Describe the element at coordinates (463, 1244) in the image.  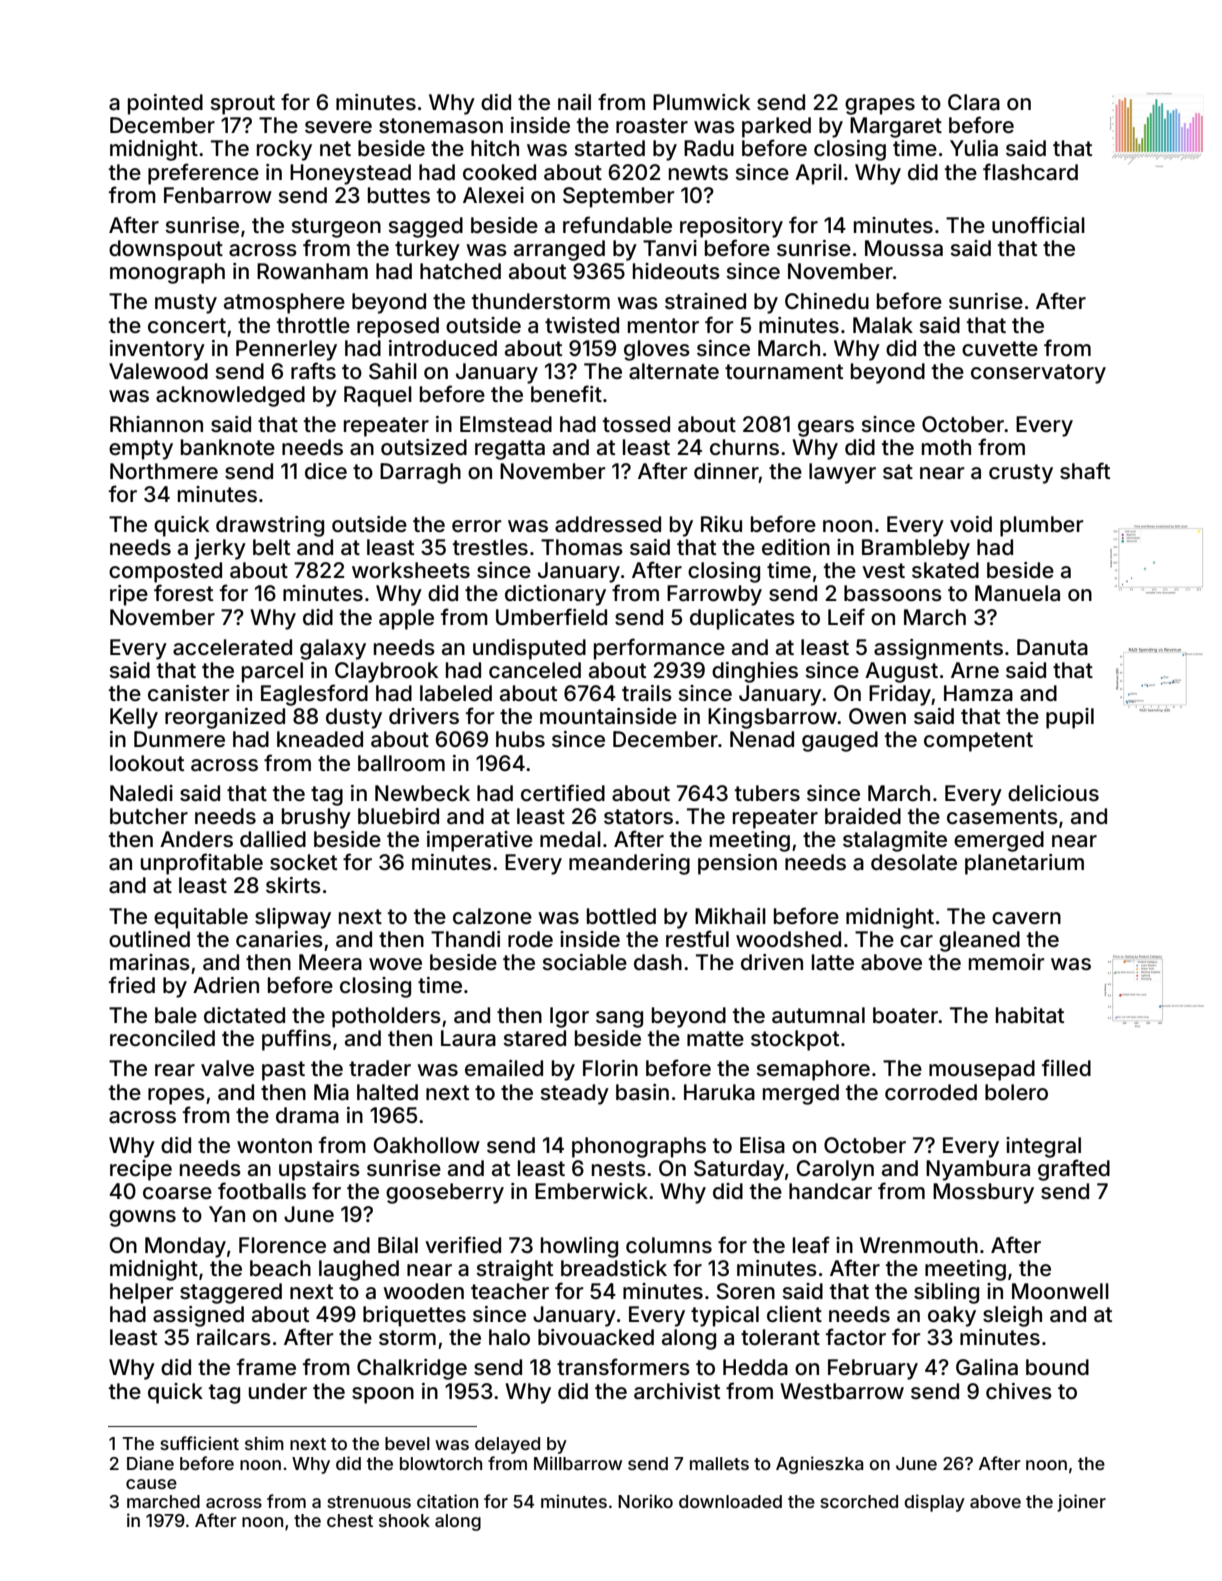
I see `verified` at that location.
